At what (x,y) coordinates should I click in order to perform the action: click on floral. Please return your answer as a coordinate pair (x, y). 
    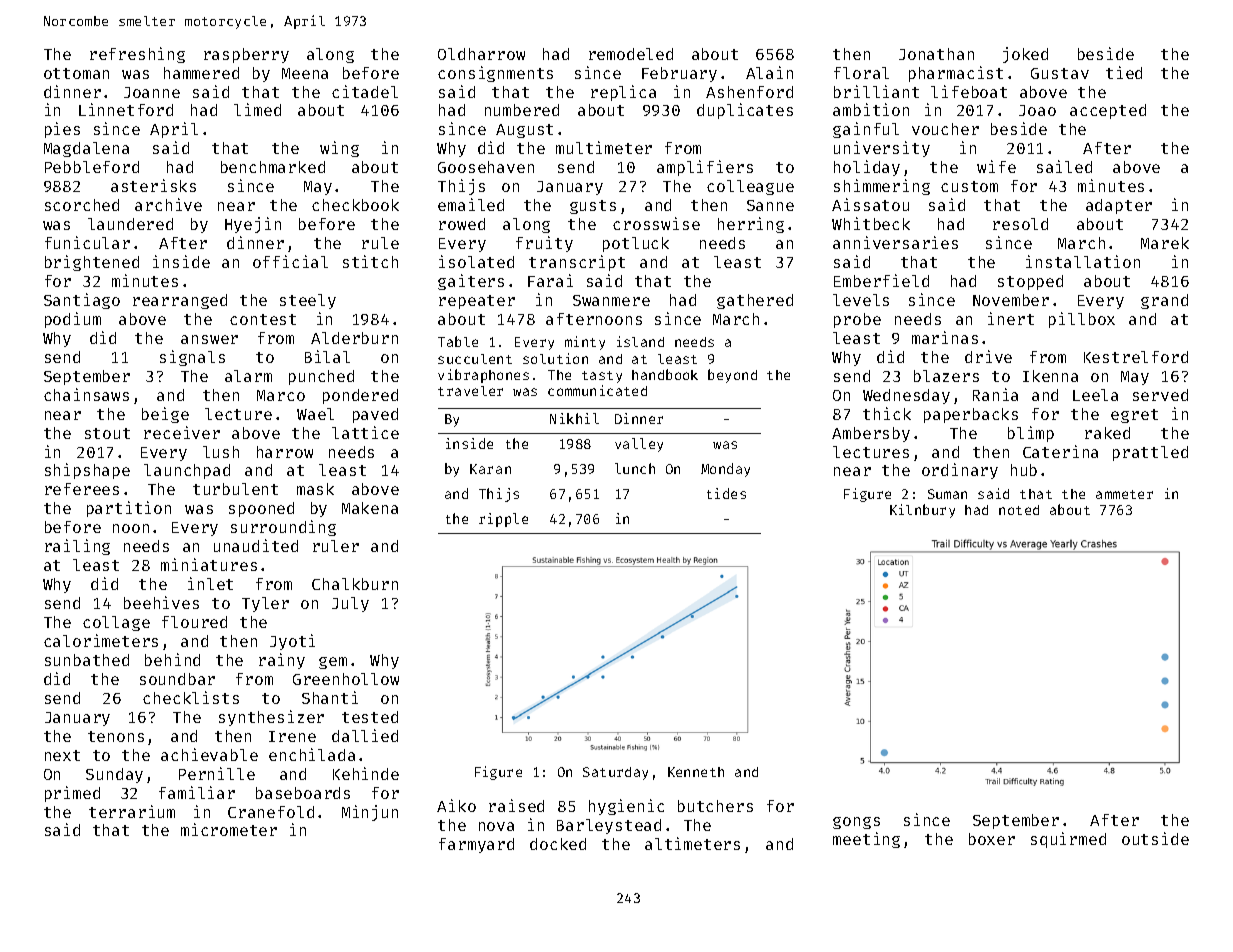
    Looking at the image, I should click on (861, 73).
